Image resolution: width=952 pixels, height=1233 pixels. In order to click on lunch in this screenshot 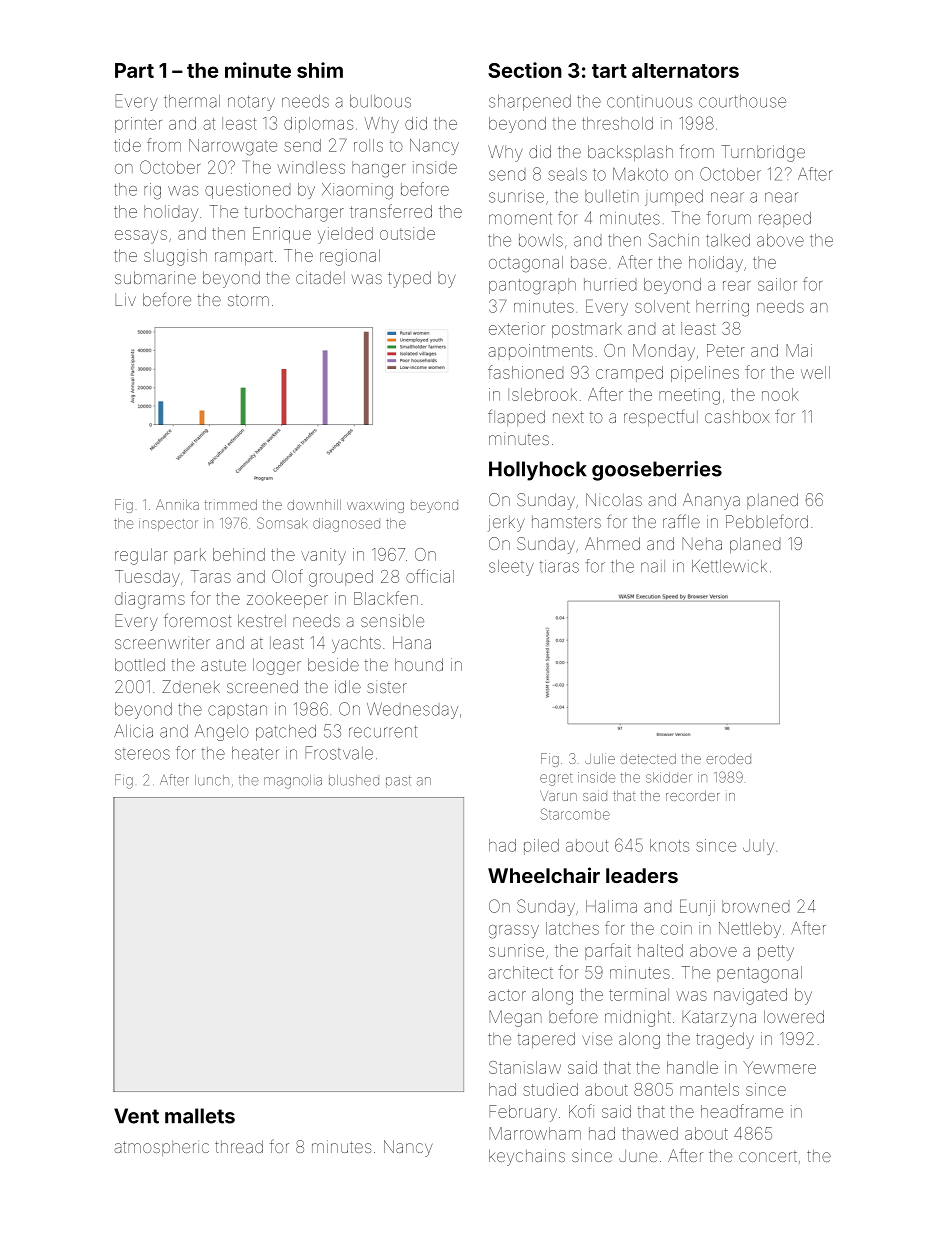, I will do `click(212, 780)`.
